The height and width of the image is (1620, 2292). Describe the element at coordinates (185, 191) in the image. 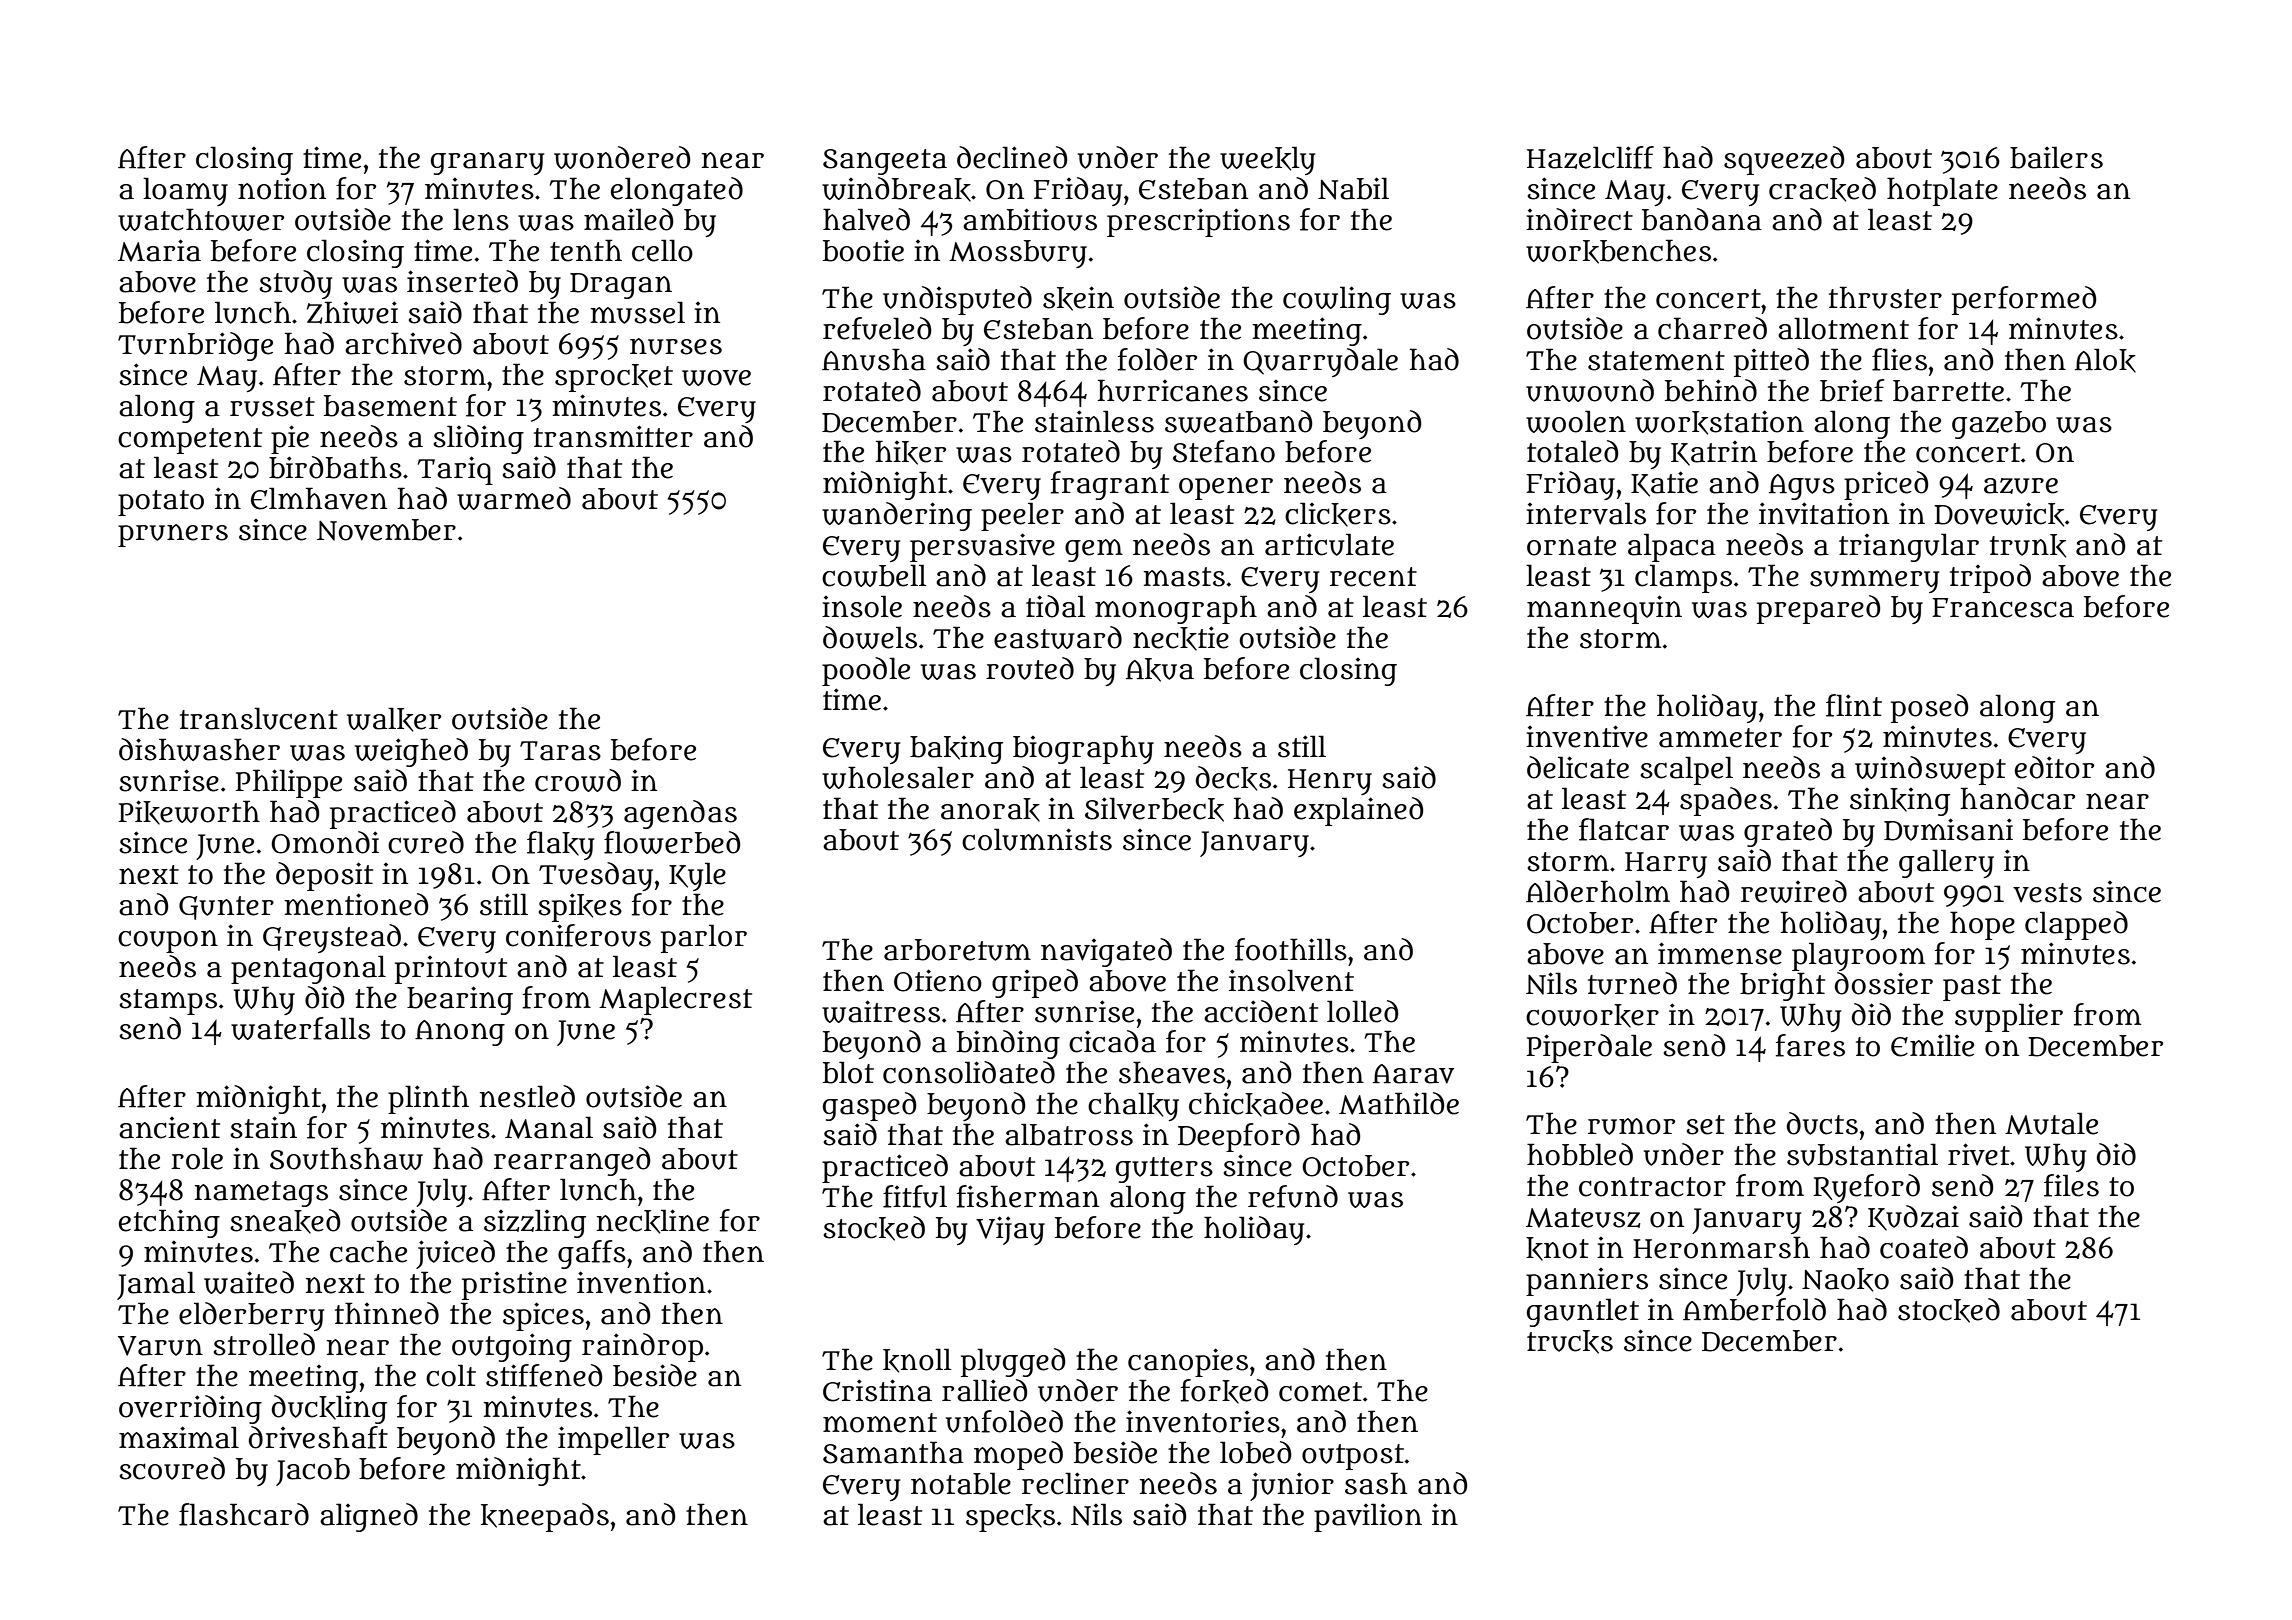

I see `loamy` at that location.
